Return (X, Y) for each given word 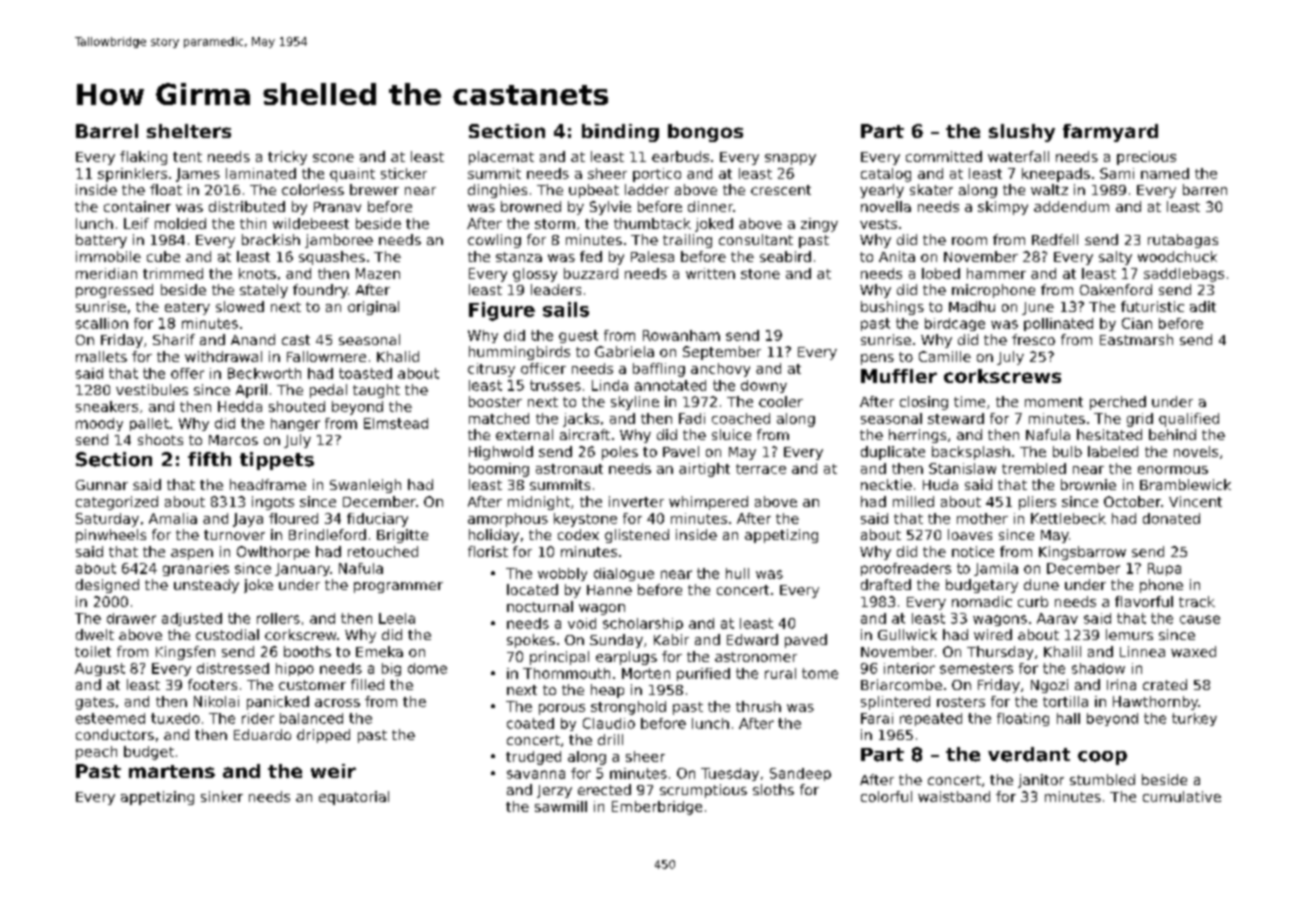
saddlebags (1184, 275)
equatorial (354, 798)
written (710, 273)
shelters (189, 131)
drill (610, 739)
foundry (320, 291)
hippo (295, 669)
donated (1171, 518)
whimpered (708, 503)
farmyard (1110, 133)
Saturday (107, 520)
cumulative (1182, 796)
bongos (705, 133)
